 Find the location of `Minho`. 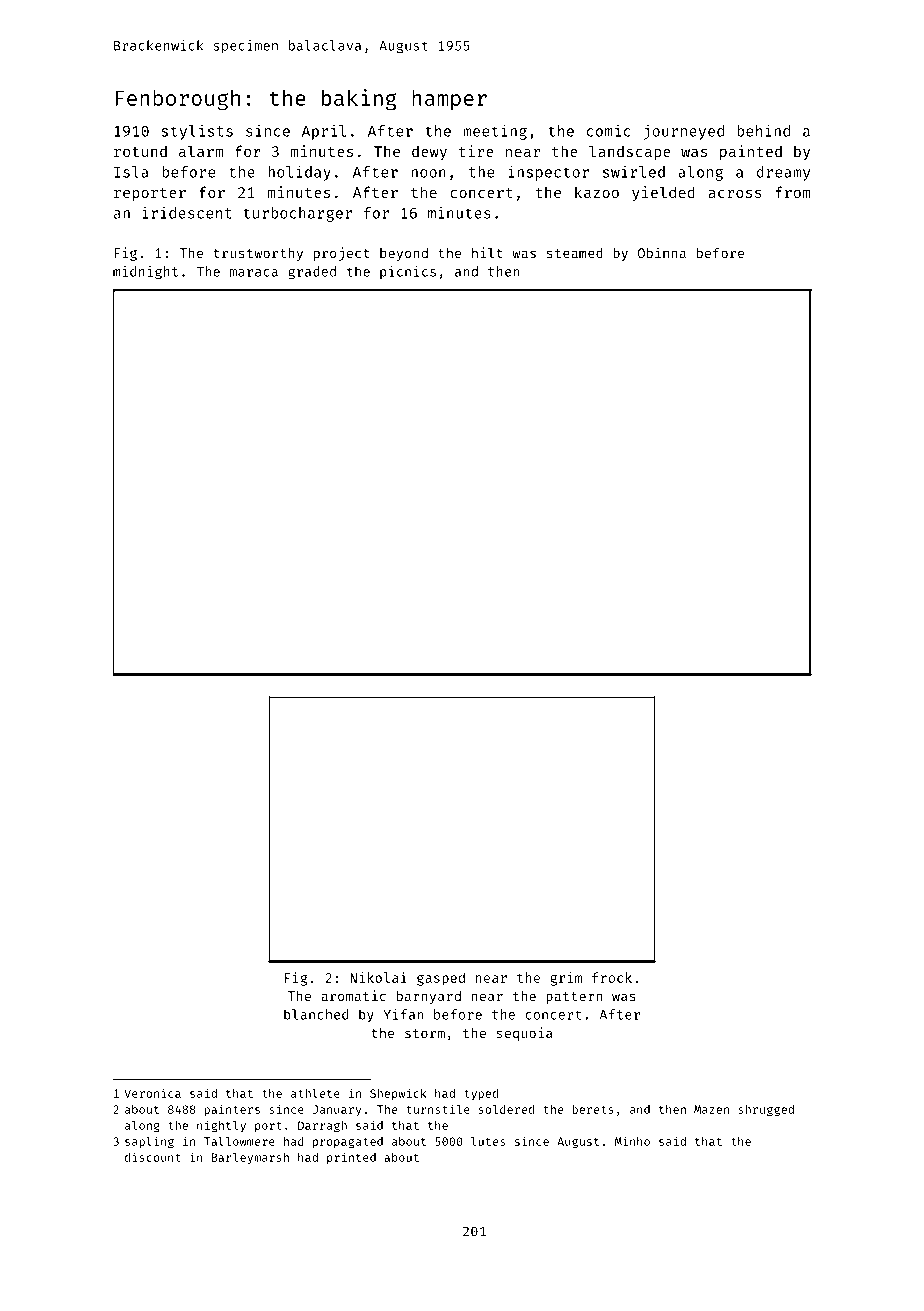

Minho is located at coordinates (632, 1141).
